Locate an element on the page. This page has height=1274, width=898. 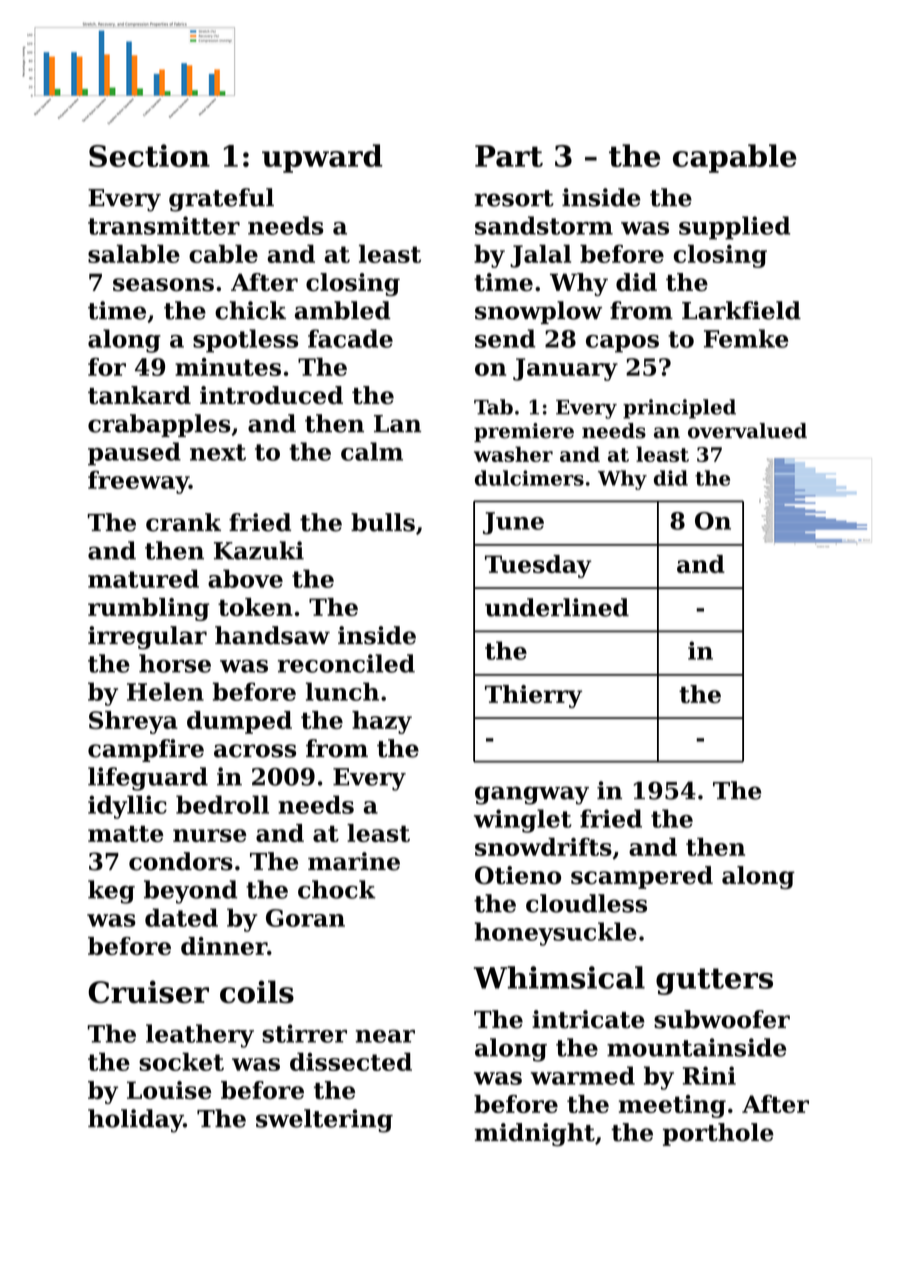
transmitter is located at coordinates (164, 225).
